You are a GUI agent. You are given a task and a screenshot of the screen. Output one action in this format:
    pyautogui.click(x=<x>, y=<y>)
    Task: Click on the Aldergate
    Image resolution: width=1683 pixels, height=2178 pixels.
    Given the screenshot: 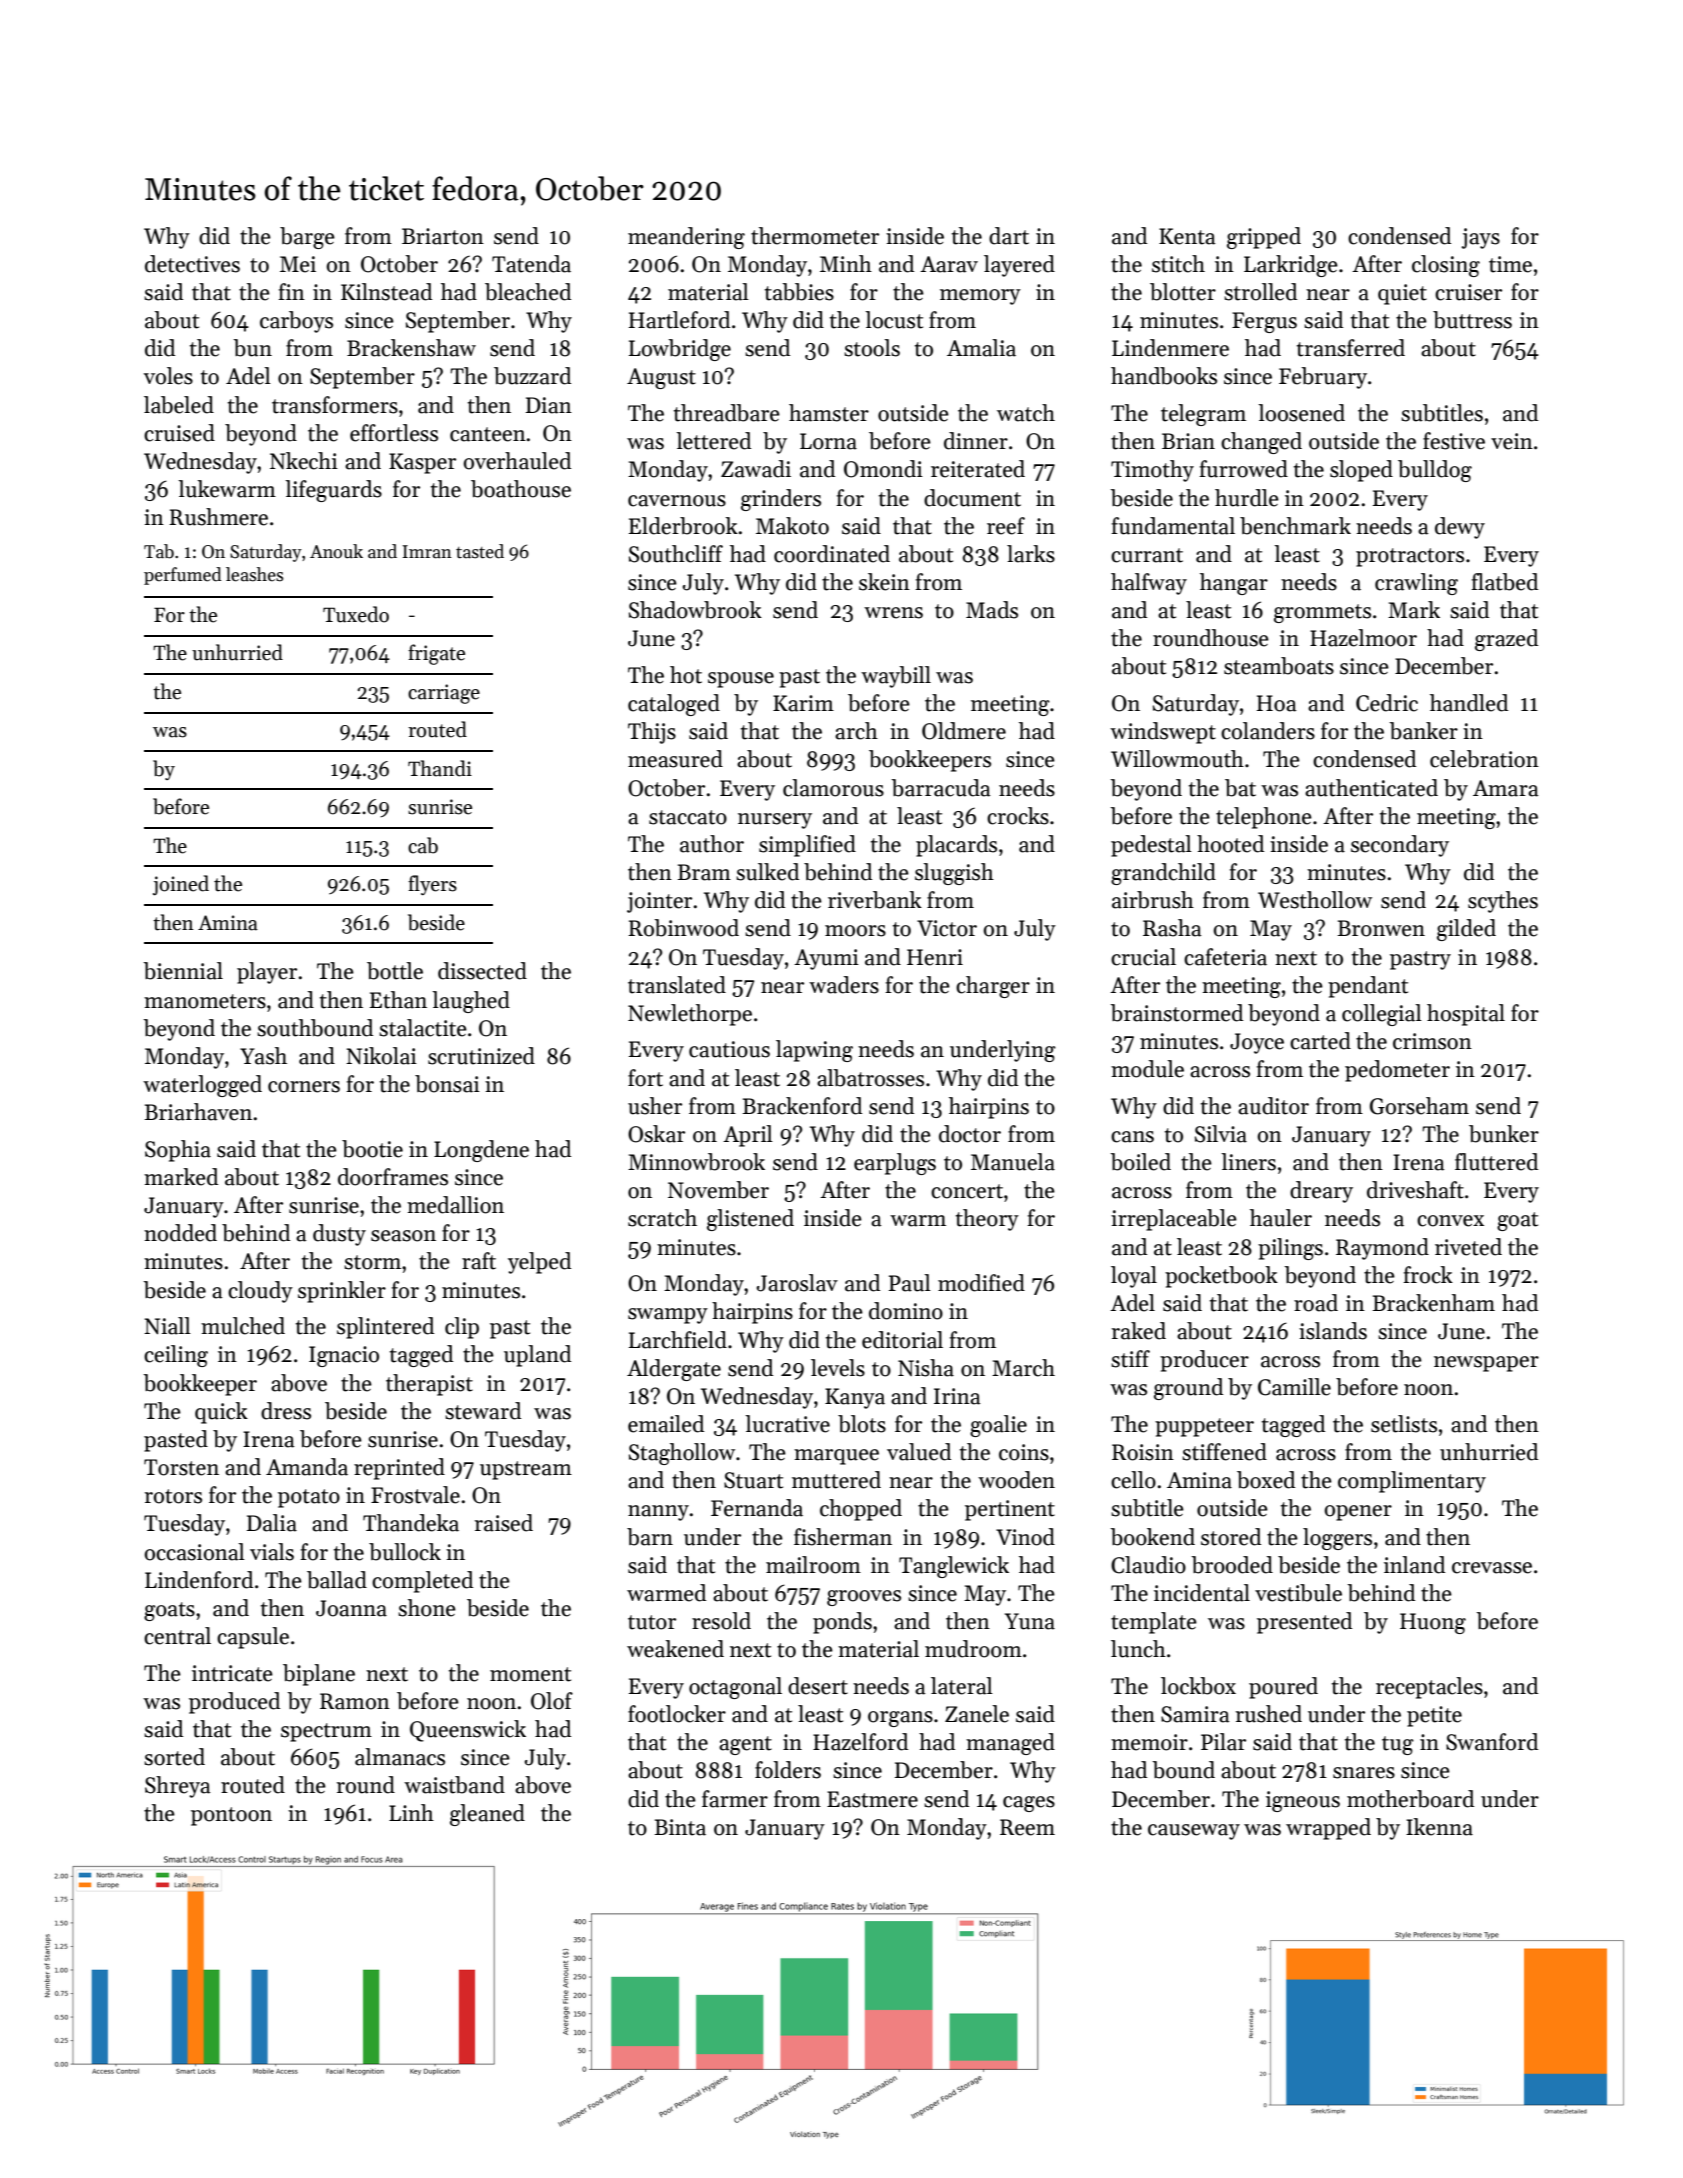 What is the action you would take?
    pyautogui.click(x=674, y=1370)
